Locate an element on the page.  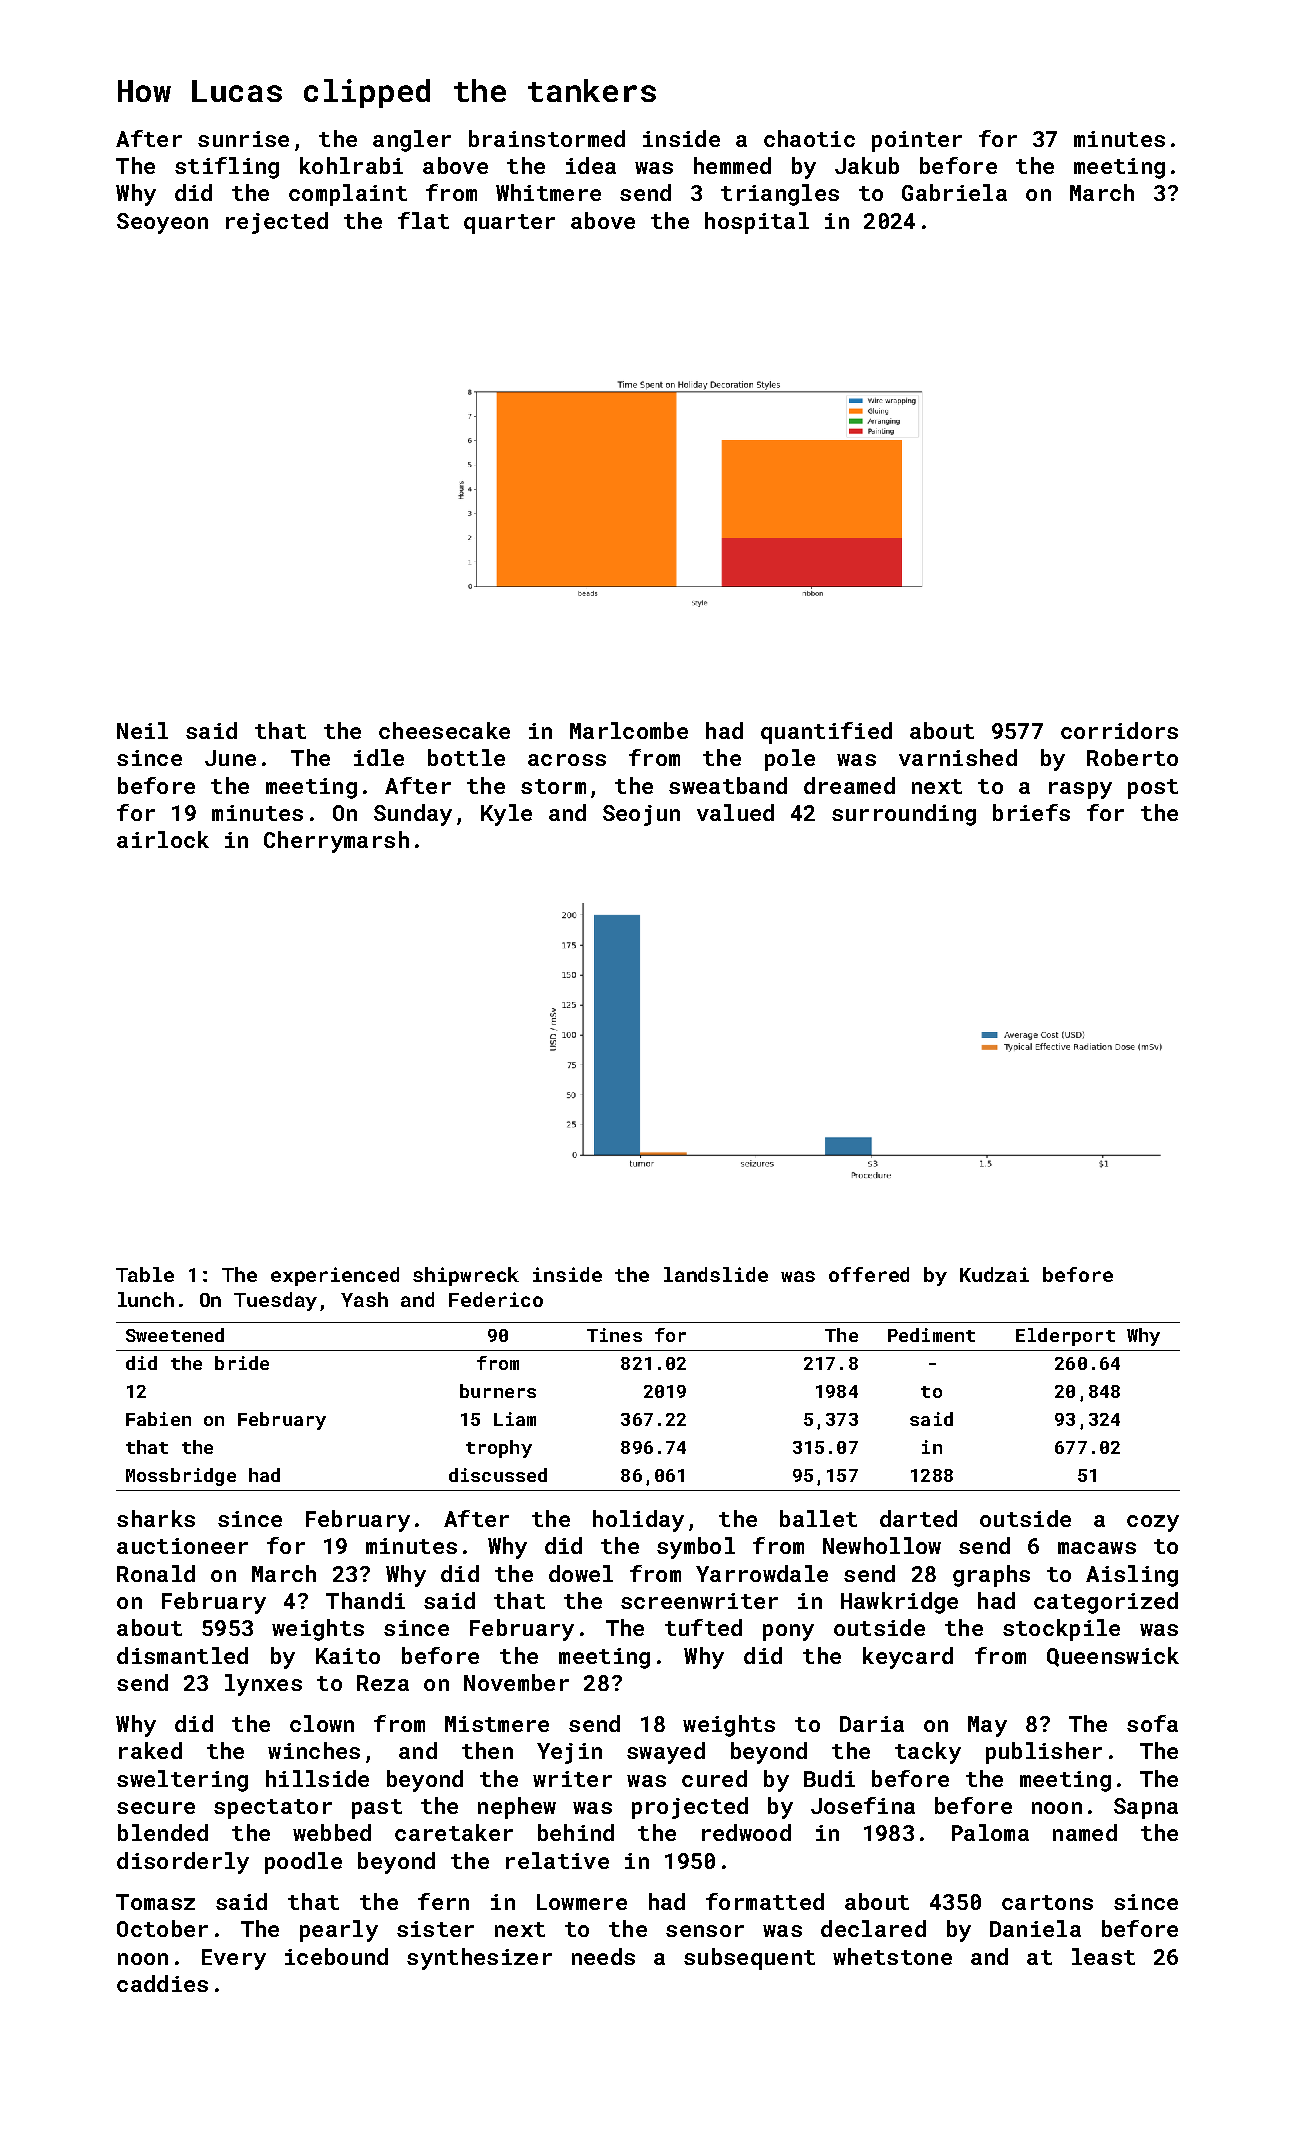
Gabriela is located at coordinates (954, 192).
